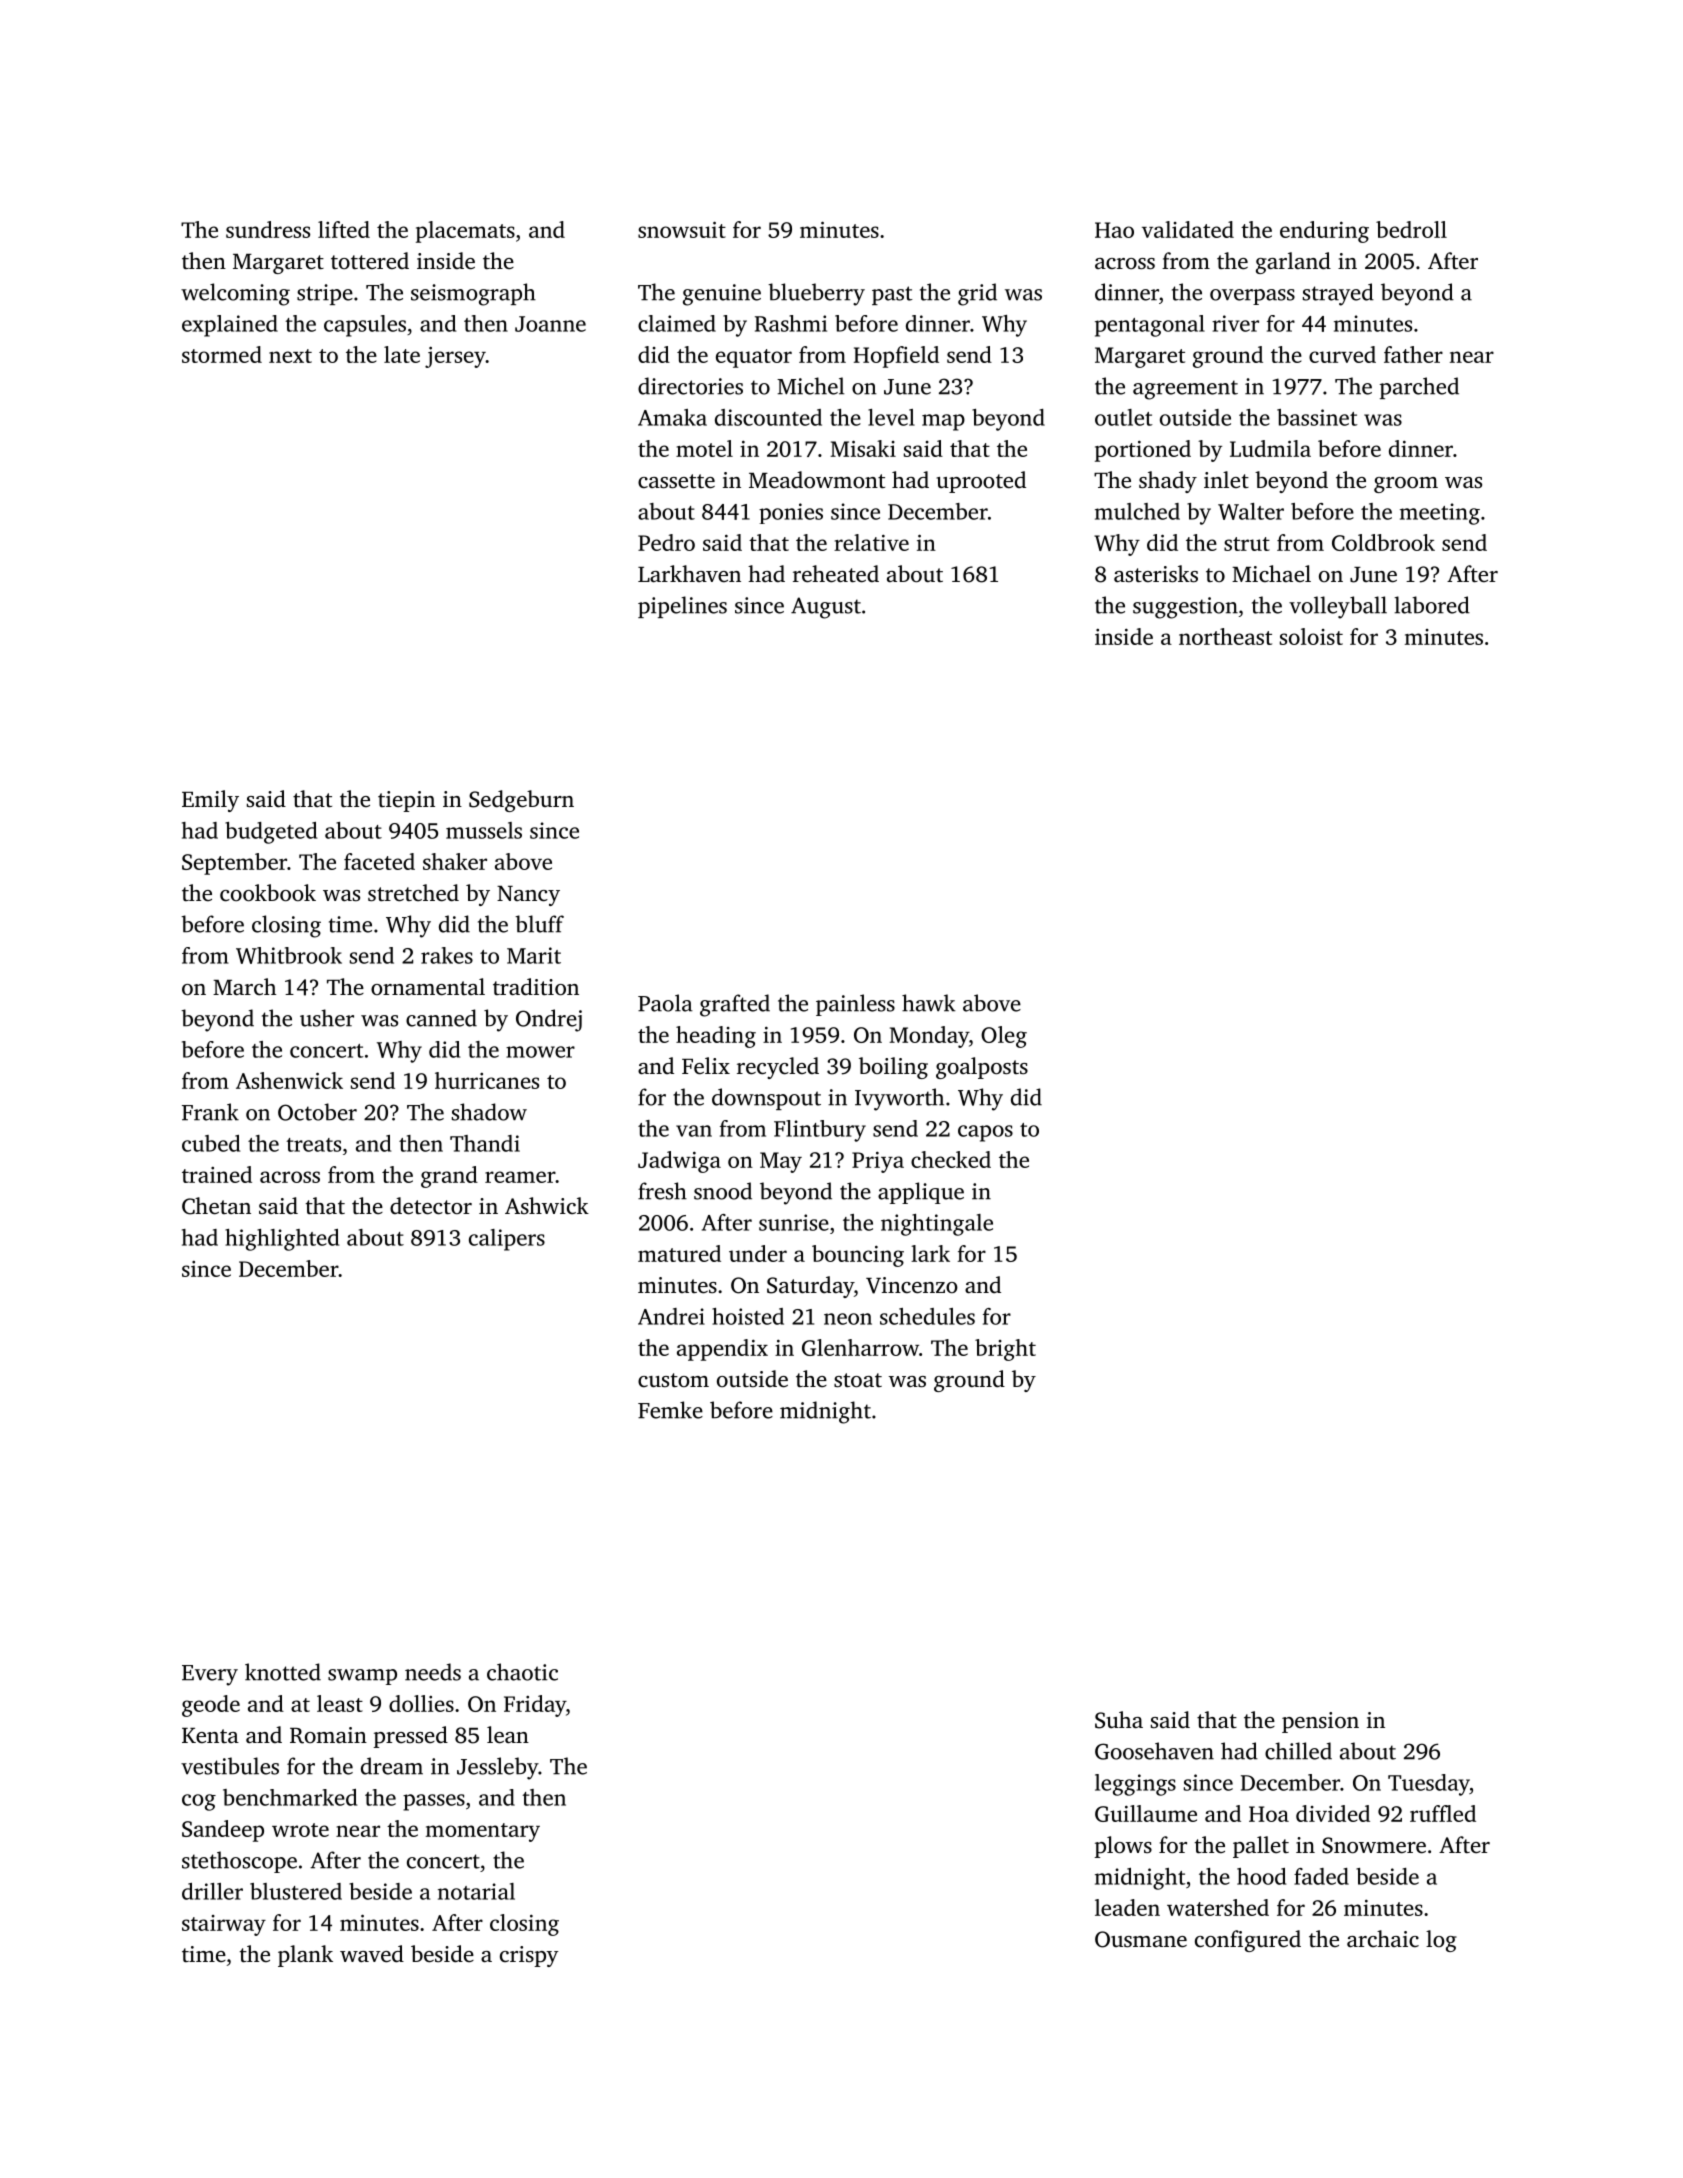 The width and height of the document is (1683, 2178). Describe the element at coordinates (1432, 605) in the document. I see `labored` at that location.
